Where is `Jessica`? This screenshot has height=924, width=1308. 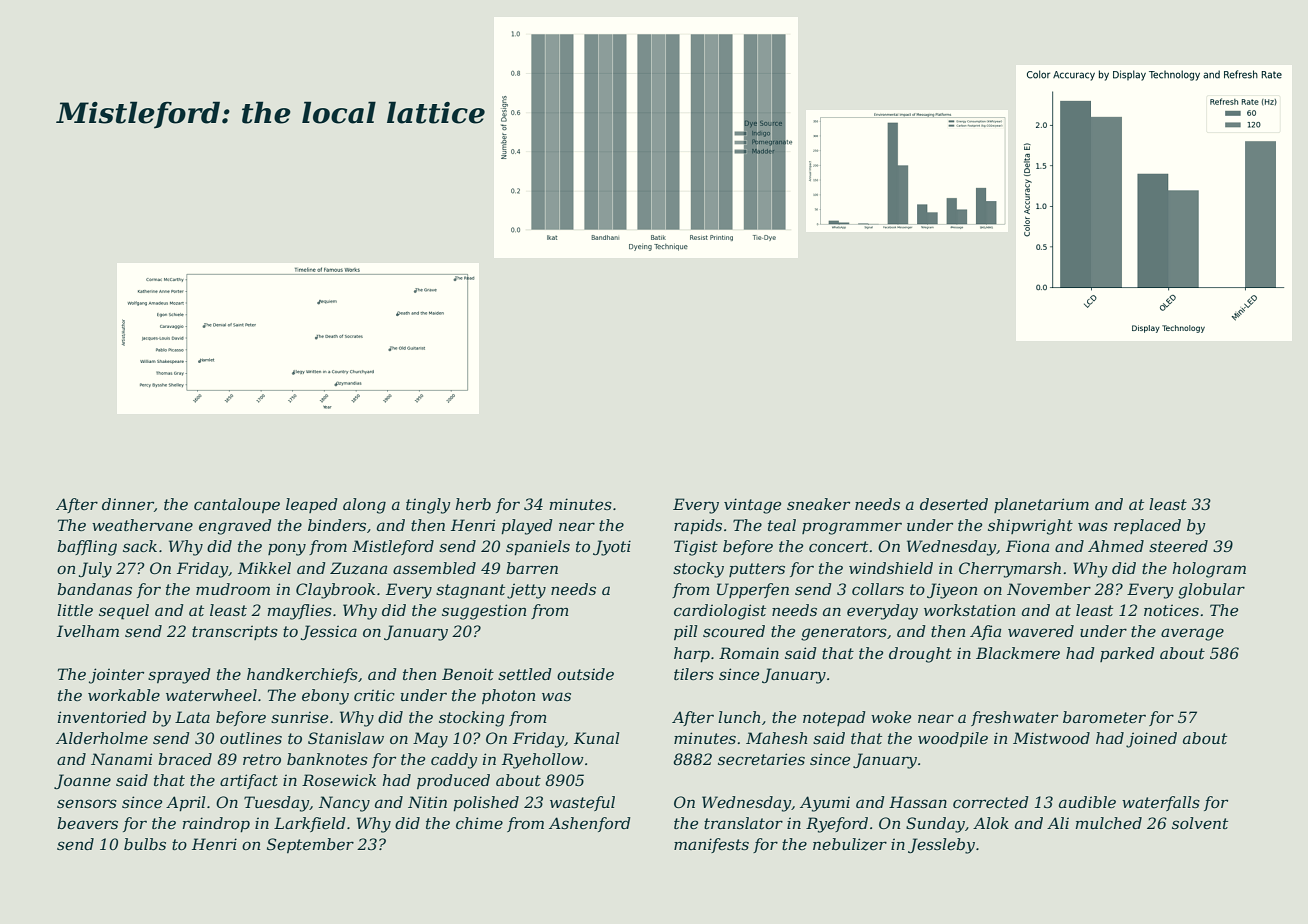 Jessica is located at coordinates (329, 632).
